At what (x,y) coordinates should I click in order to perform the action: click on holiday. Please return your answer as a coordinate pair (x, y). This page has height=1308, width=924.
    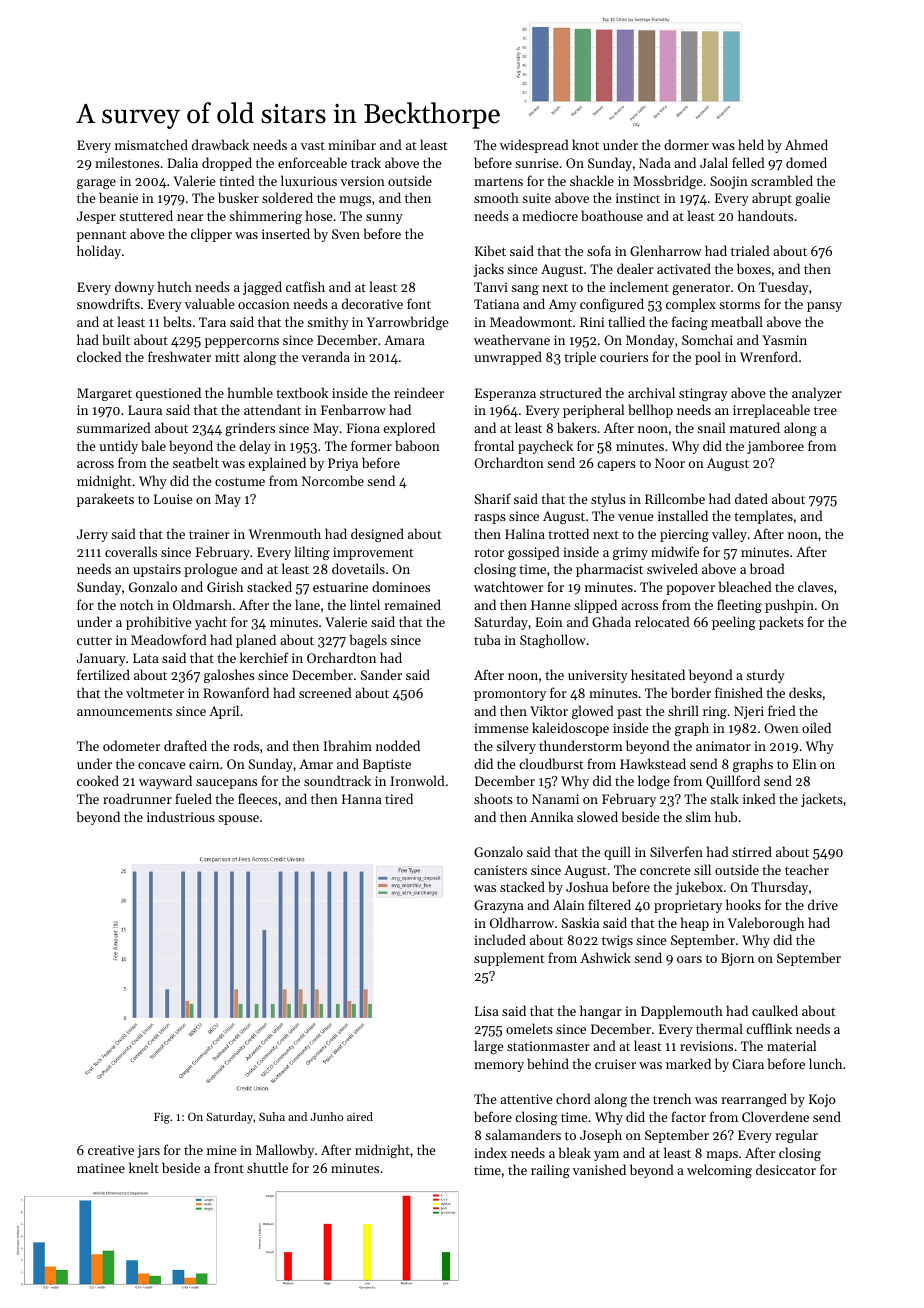
    Looking at the image, I should click on (99, 252).
